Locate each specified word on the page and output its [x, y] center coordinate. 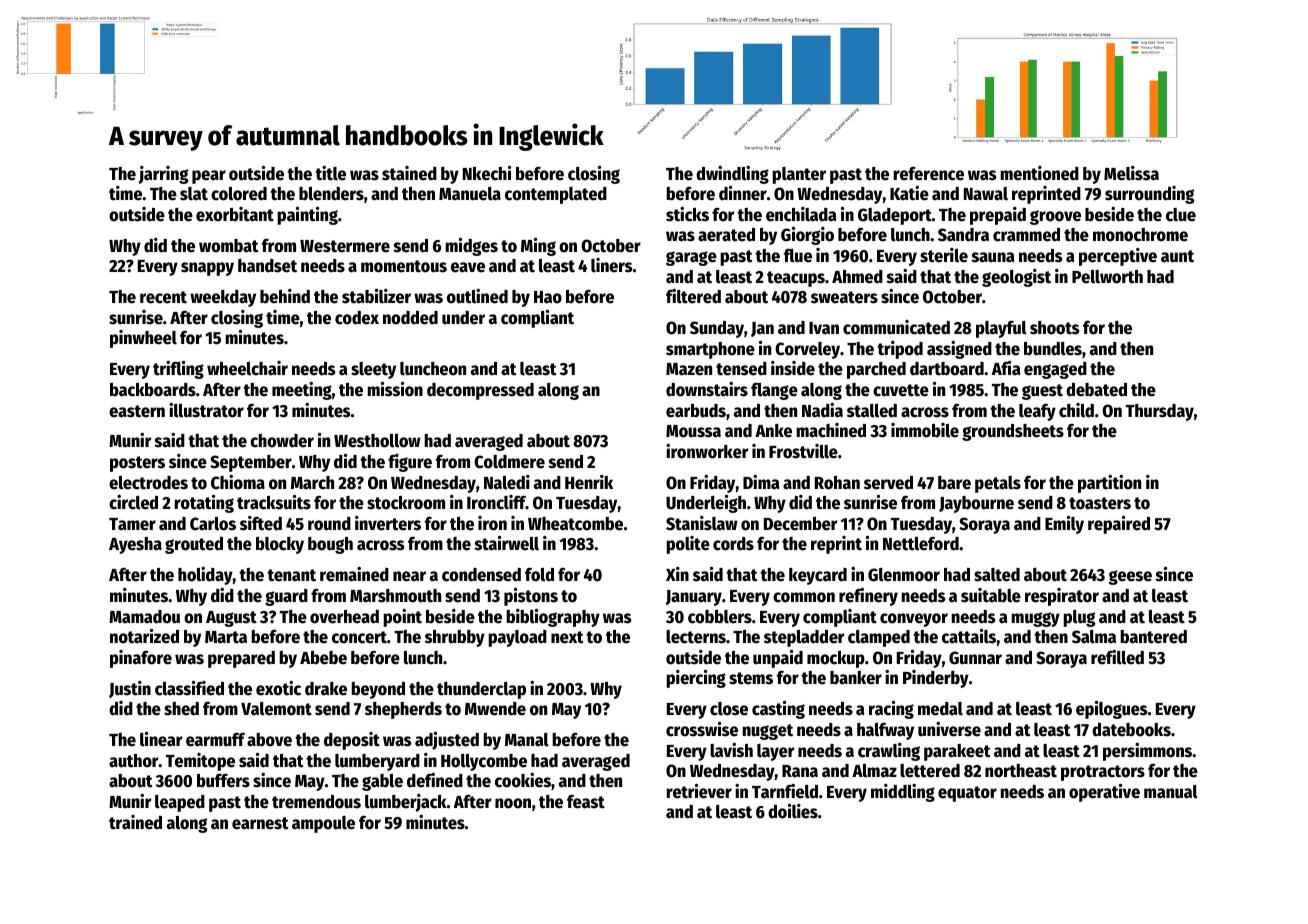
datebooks [1131, 730]
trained [135, 822]
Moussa [693, 431]
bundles [1053, 349]
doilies [793, 811]
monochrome [1140, 235]
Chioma [238, 482]
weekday [223, 298]
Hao [548, 297]
